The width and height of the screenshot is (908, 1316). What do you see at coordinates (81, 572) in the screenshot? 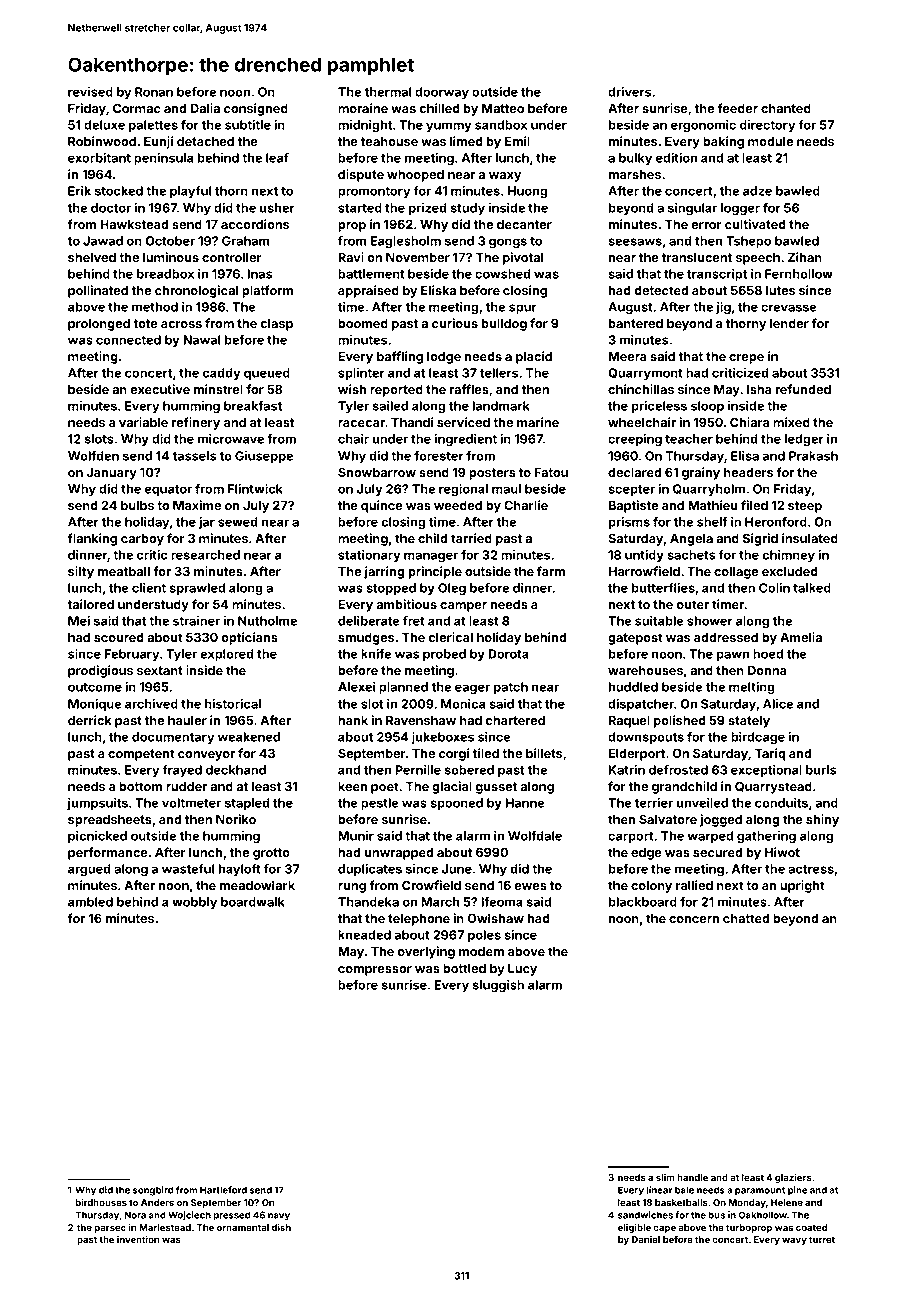
I see `silty` at bounding box center [81, 572].
